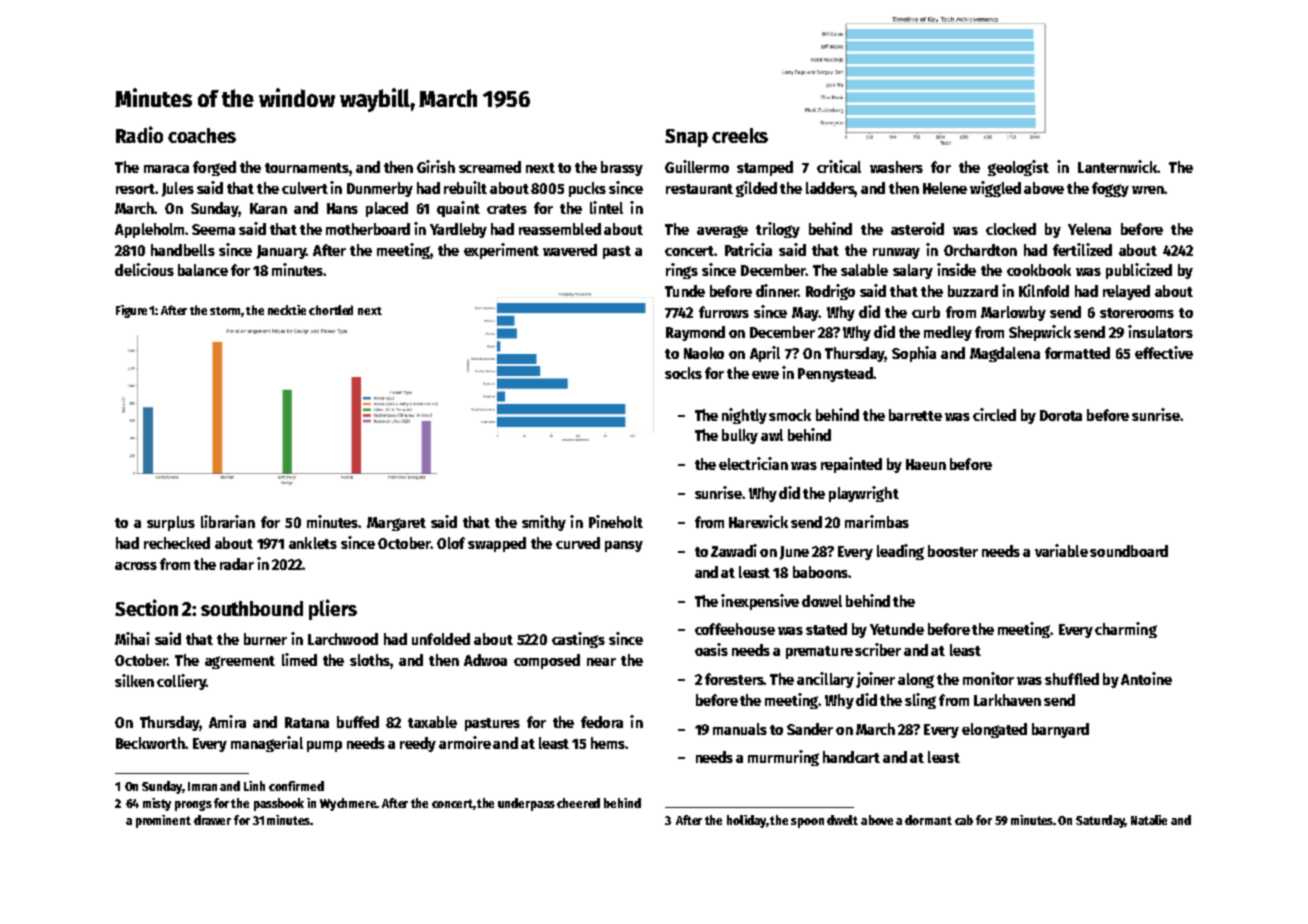  What do you see at coordinates (1160, 331) in the page?
I see `insulators` at bounding box center [1160, 331].
